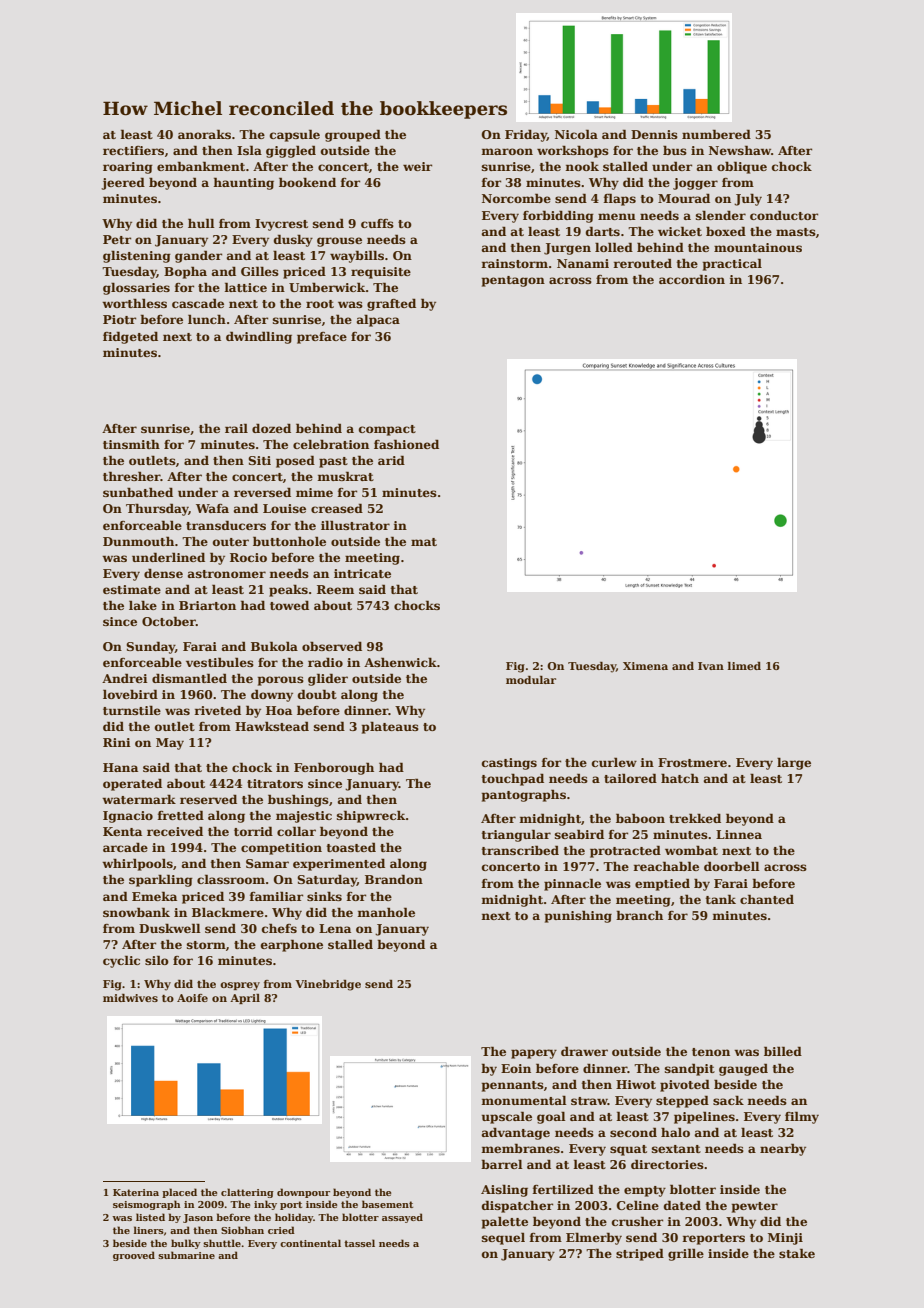 This screenshot has width=924, height=1308. I want to click on Katerina, so click(136, 1192).
